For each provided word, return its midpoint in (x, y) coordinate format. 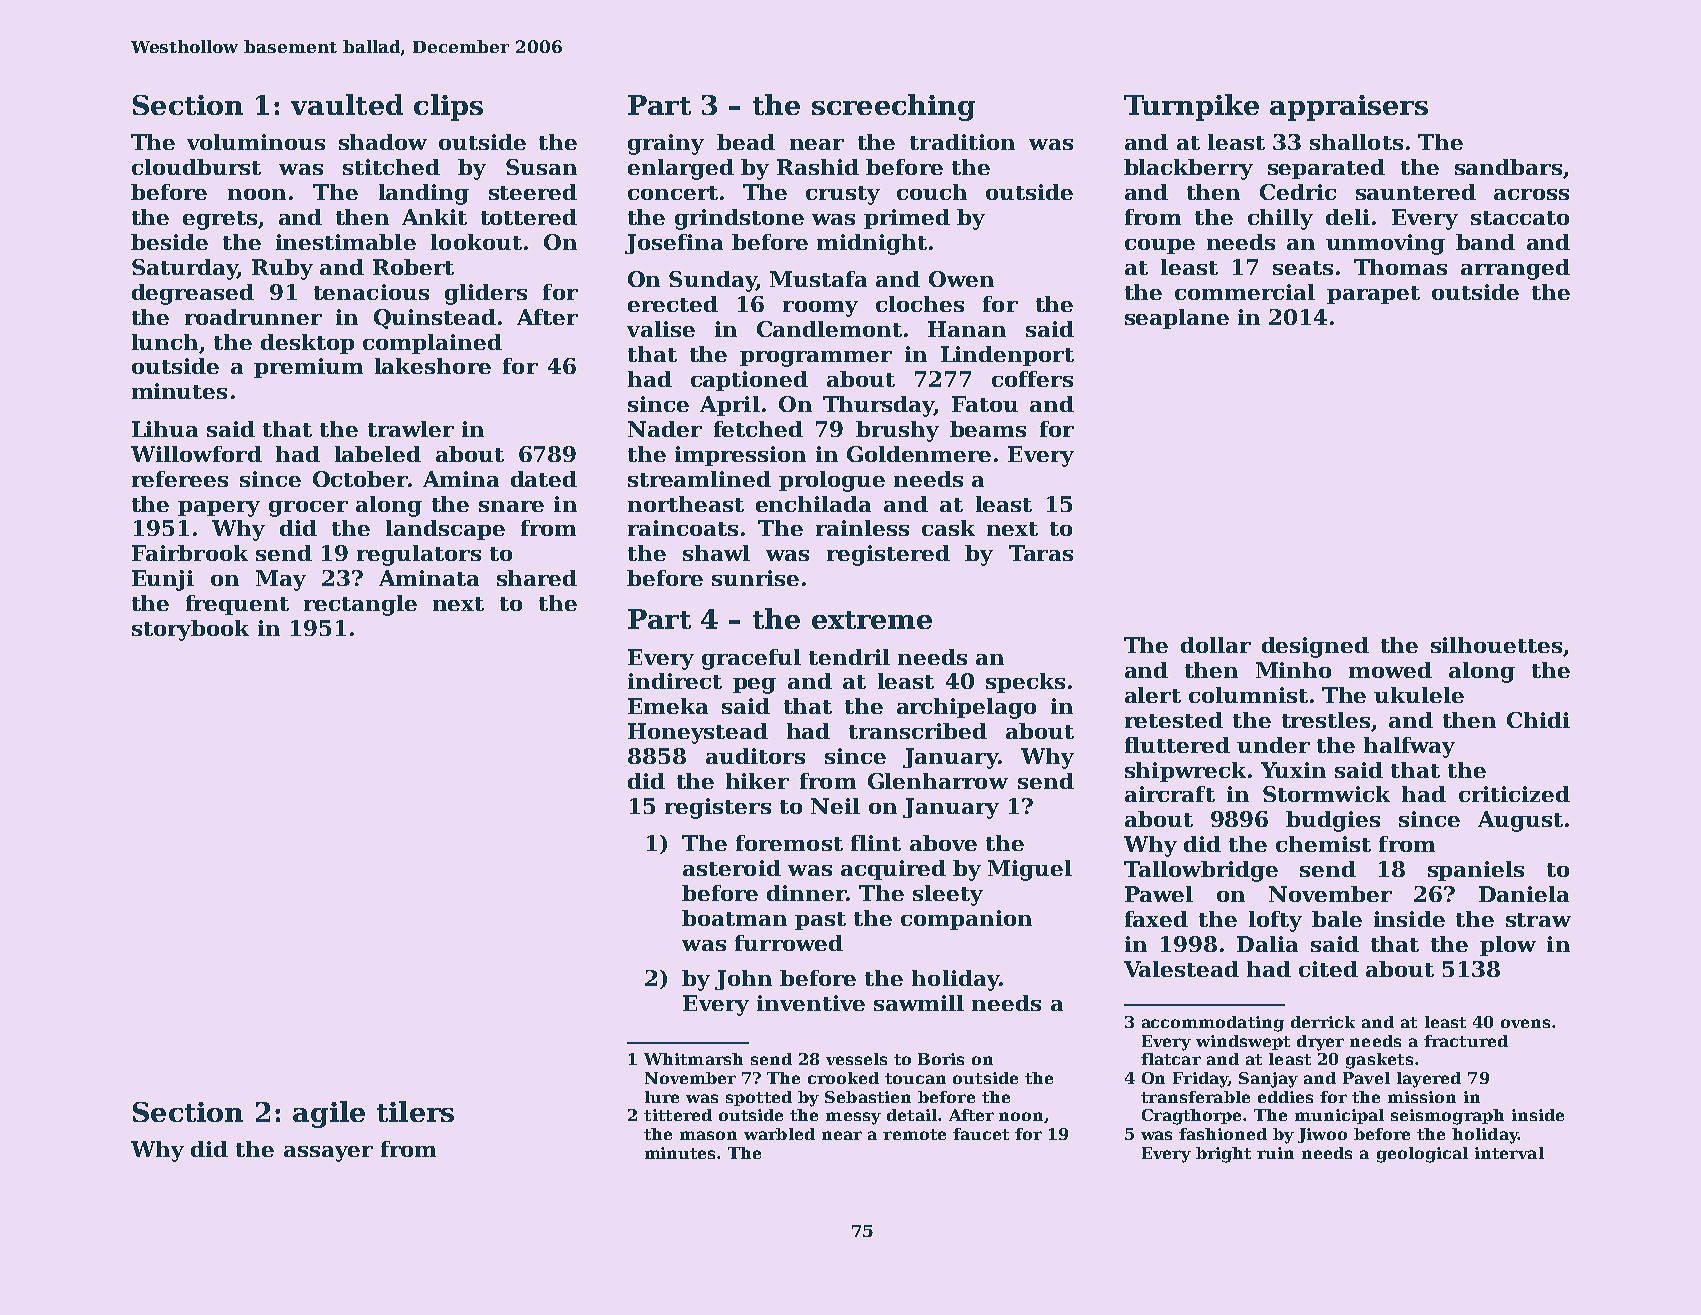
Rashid (818, 167)
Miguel (1030, 870)
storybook (190, 630)
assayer (328, 1154)
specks (1025, 683)
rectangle (360, 605)
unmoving (1385, 244)
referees (180, 479)
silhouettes (1496, 645)
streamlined (699, 479)
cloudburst (196, 167)
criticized (1514, 794)
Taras (1041, 553)
